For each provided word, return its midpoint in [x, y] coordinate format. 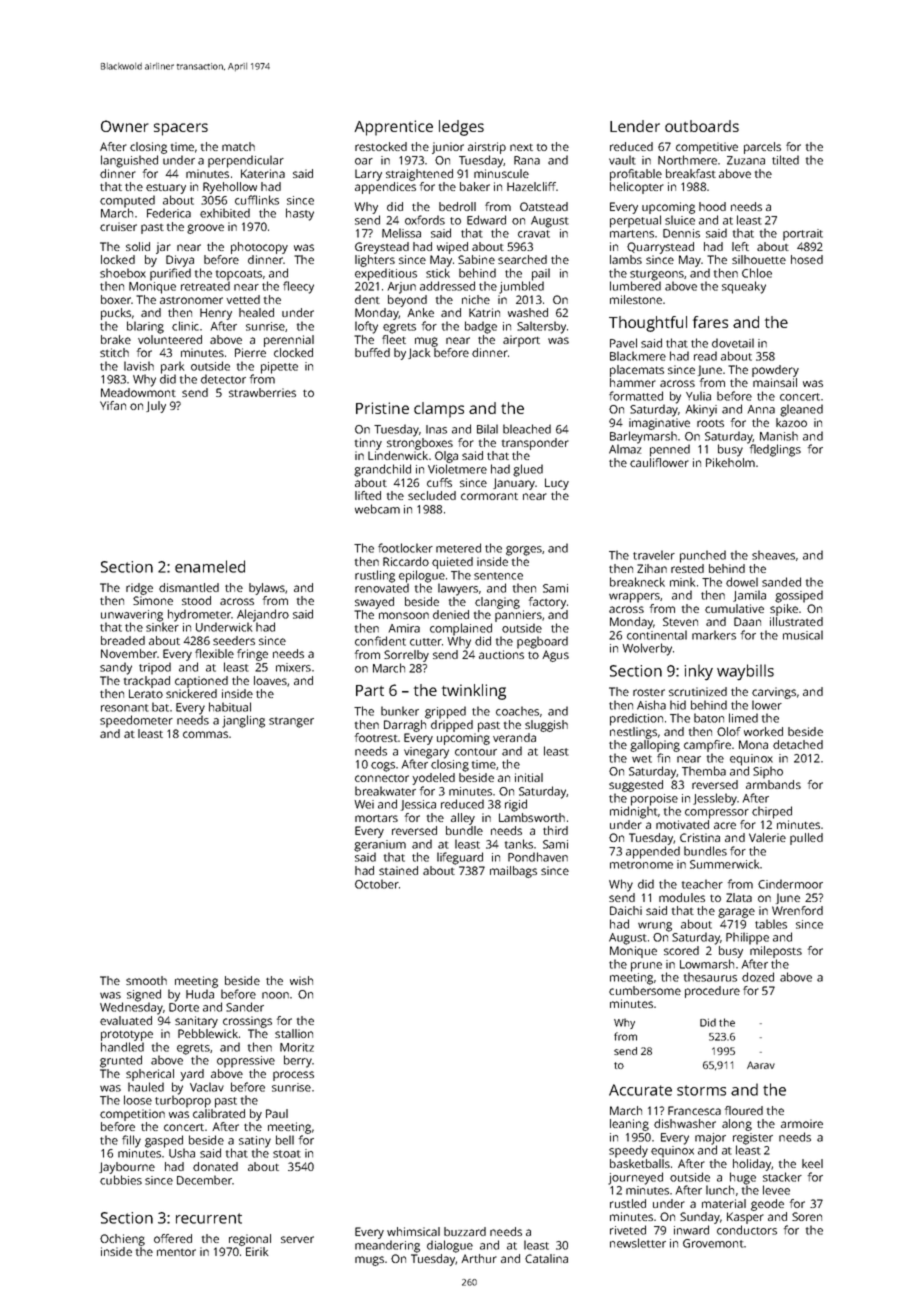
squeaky [744, 287]
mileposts [776, 952]
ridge [139, 589]
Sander [245, 1007]
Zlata [739, 897]
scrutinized [698, 691]
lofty [366, 327]
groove [205, 229]
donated [215, 1166]
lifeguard [460, 858]
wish [301, 980]
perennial [289, 341]
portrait [803, 235]
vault [622, 160]
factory [547, 603]
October [377, 884]
